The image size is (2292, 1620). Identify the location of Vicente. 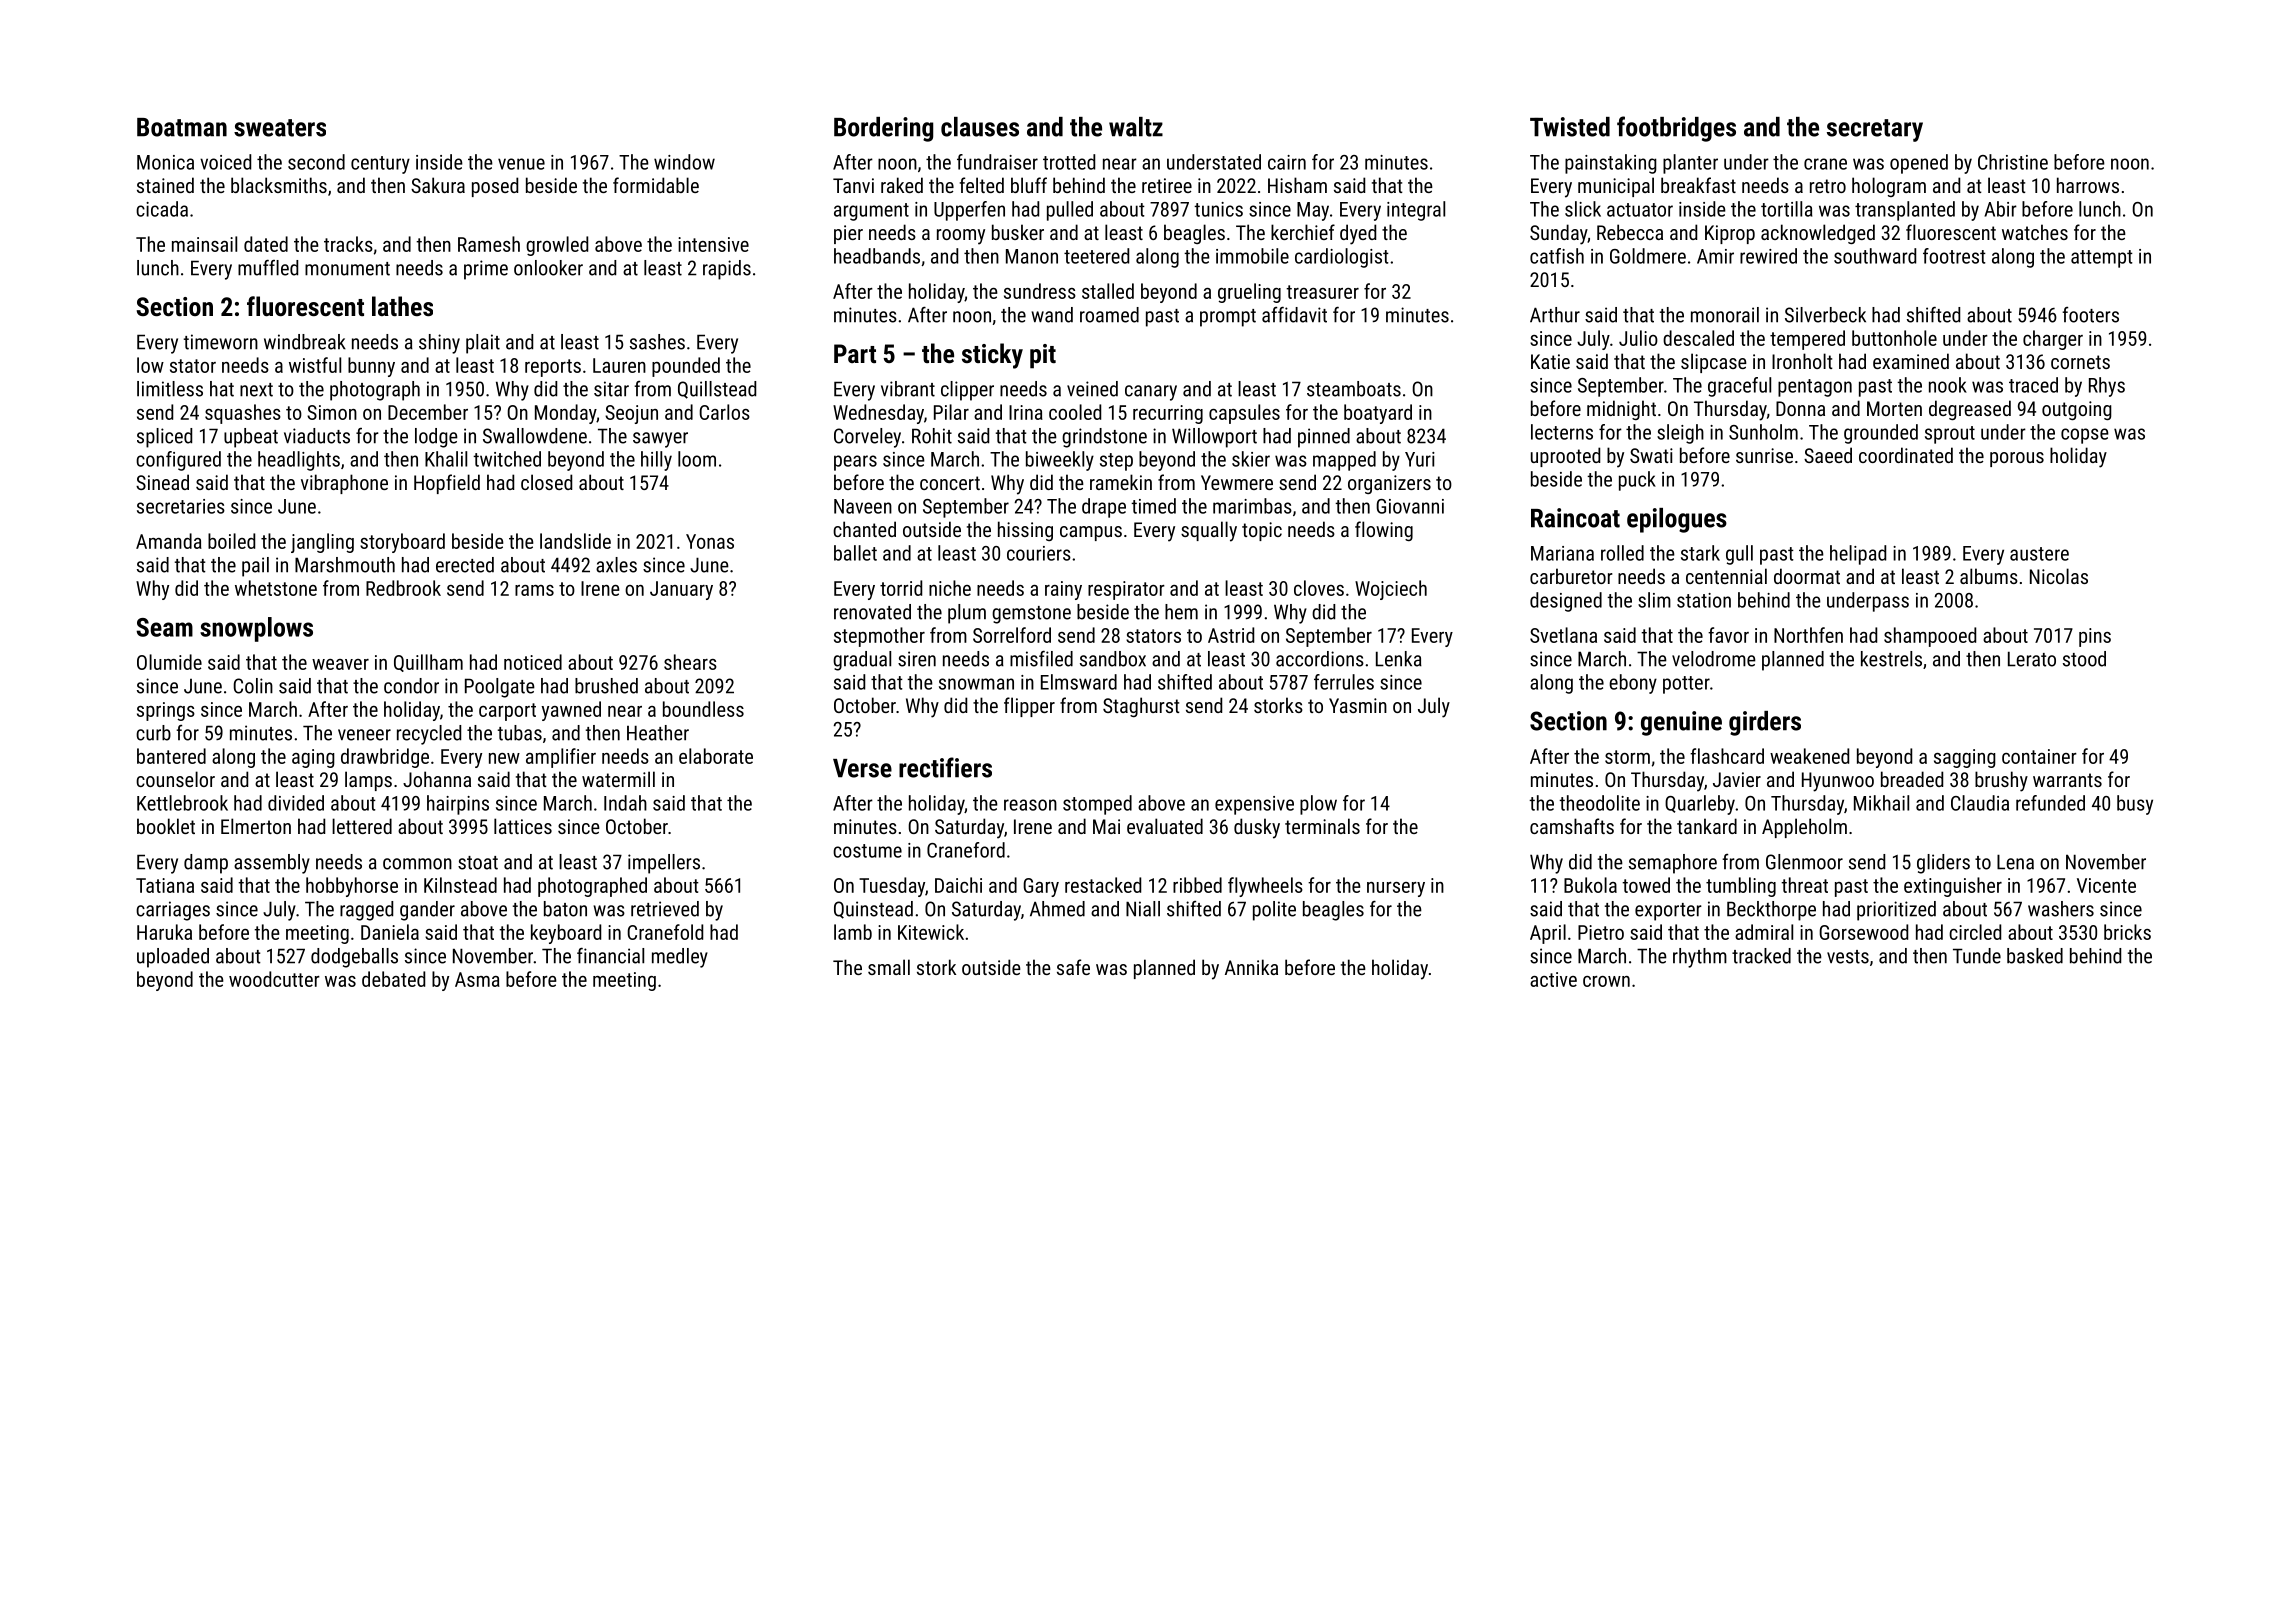
(2106, 885).
